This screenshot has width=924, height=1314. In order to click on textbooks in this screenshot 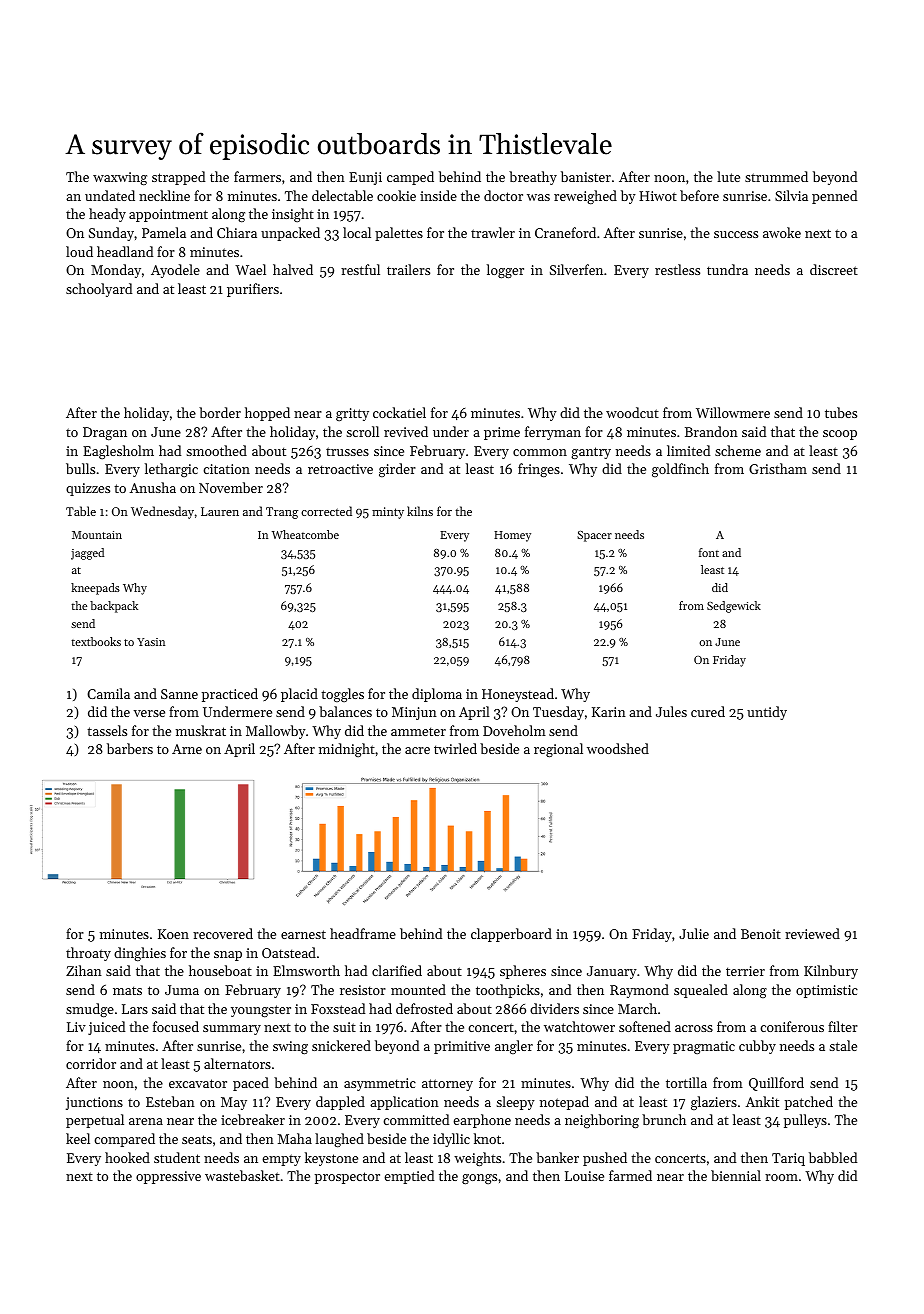, I will do `click(96, 641)`.
